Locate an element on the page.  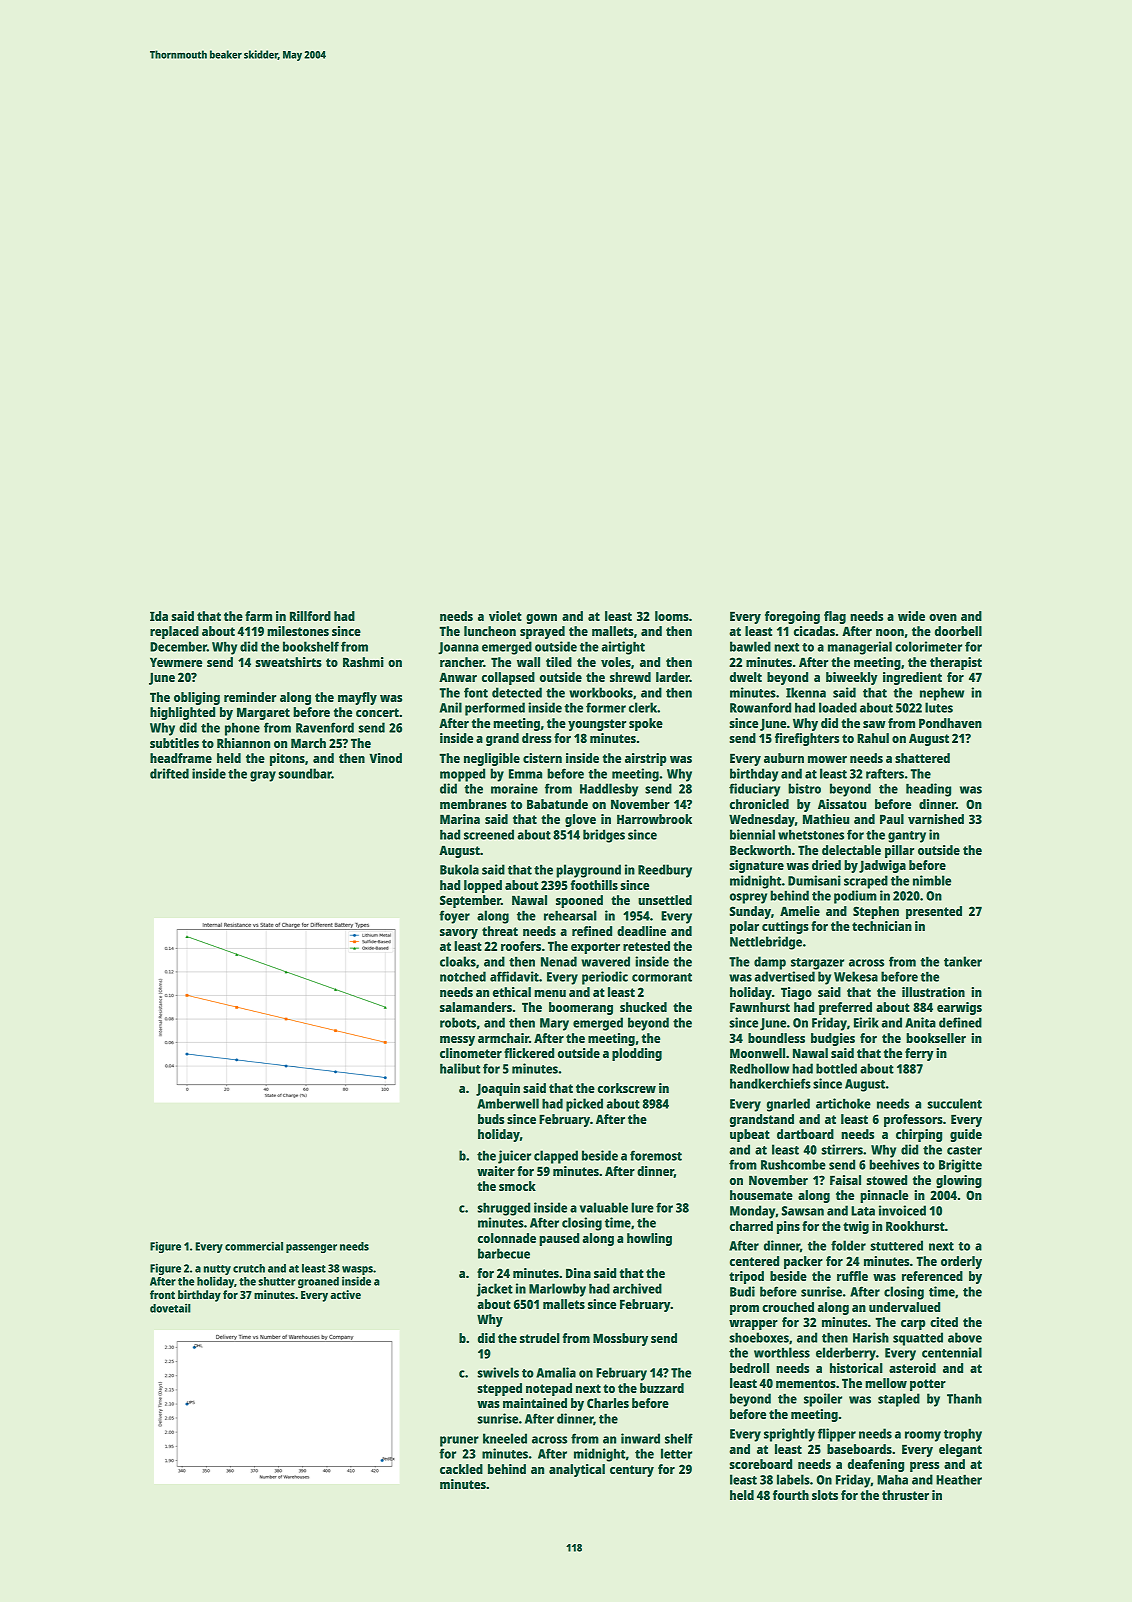
cackled is located at coordinates (461, 1469).
